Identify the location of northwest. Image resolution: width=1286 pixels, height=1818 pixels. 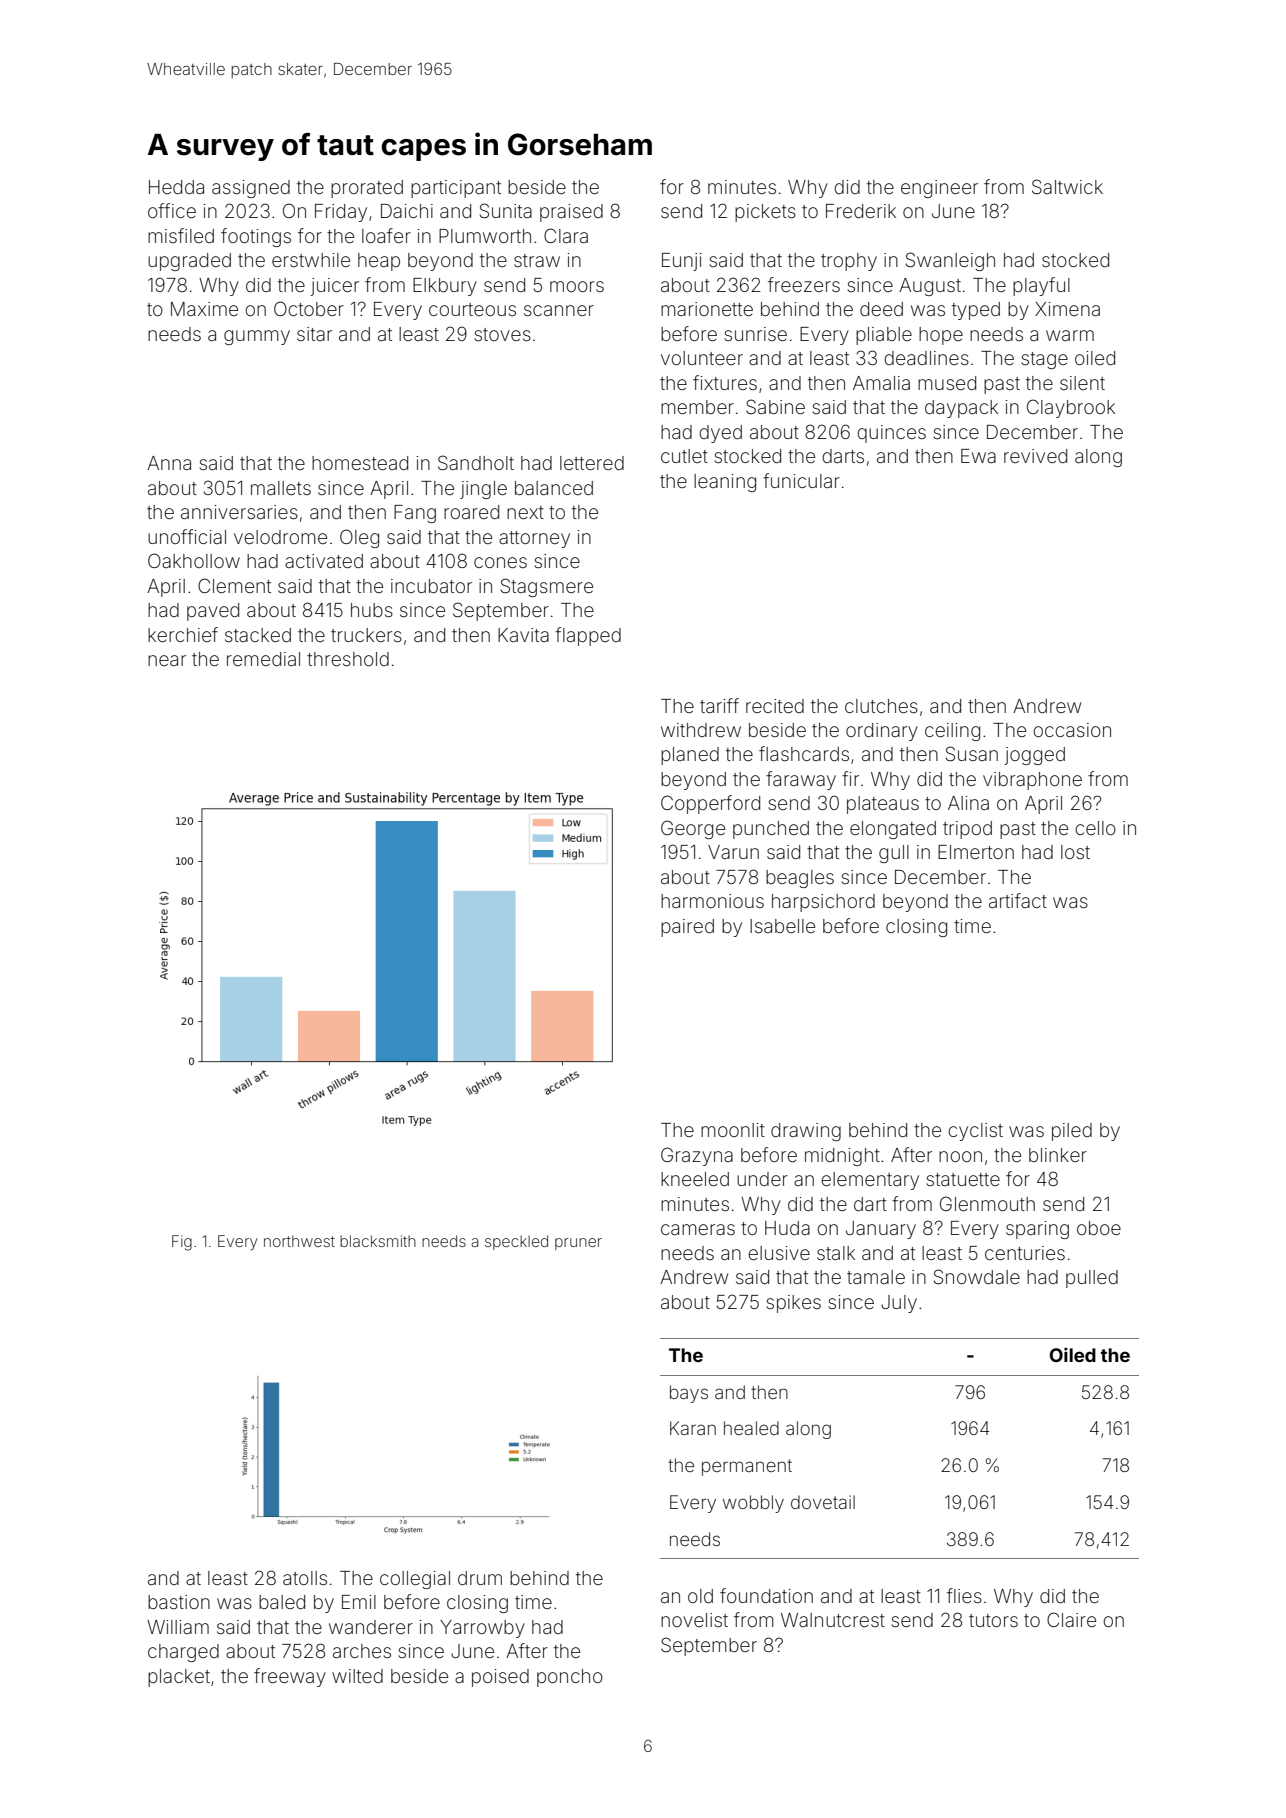
(299, 1241).
